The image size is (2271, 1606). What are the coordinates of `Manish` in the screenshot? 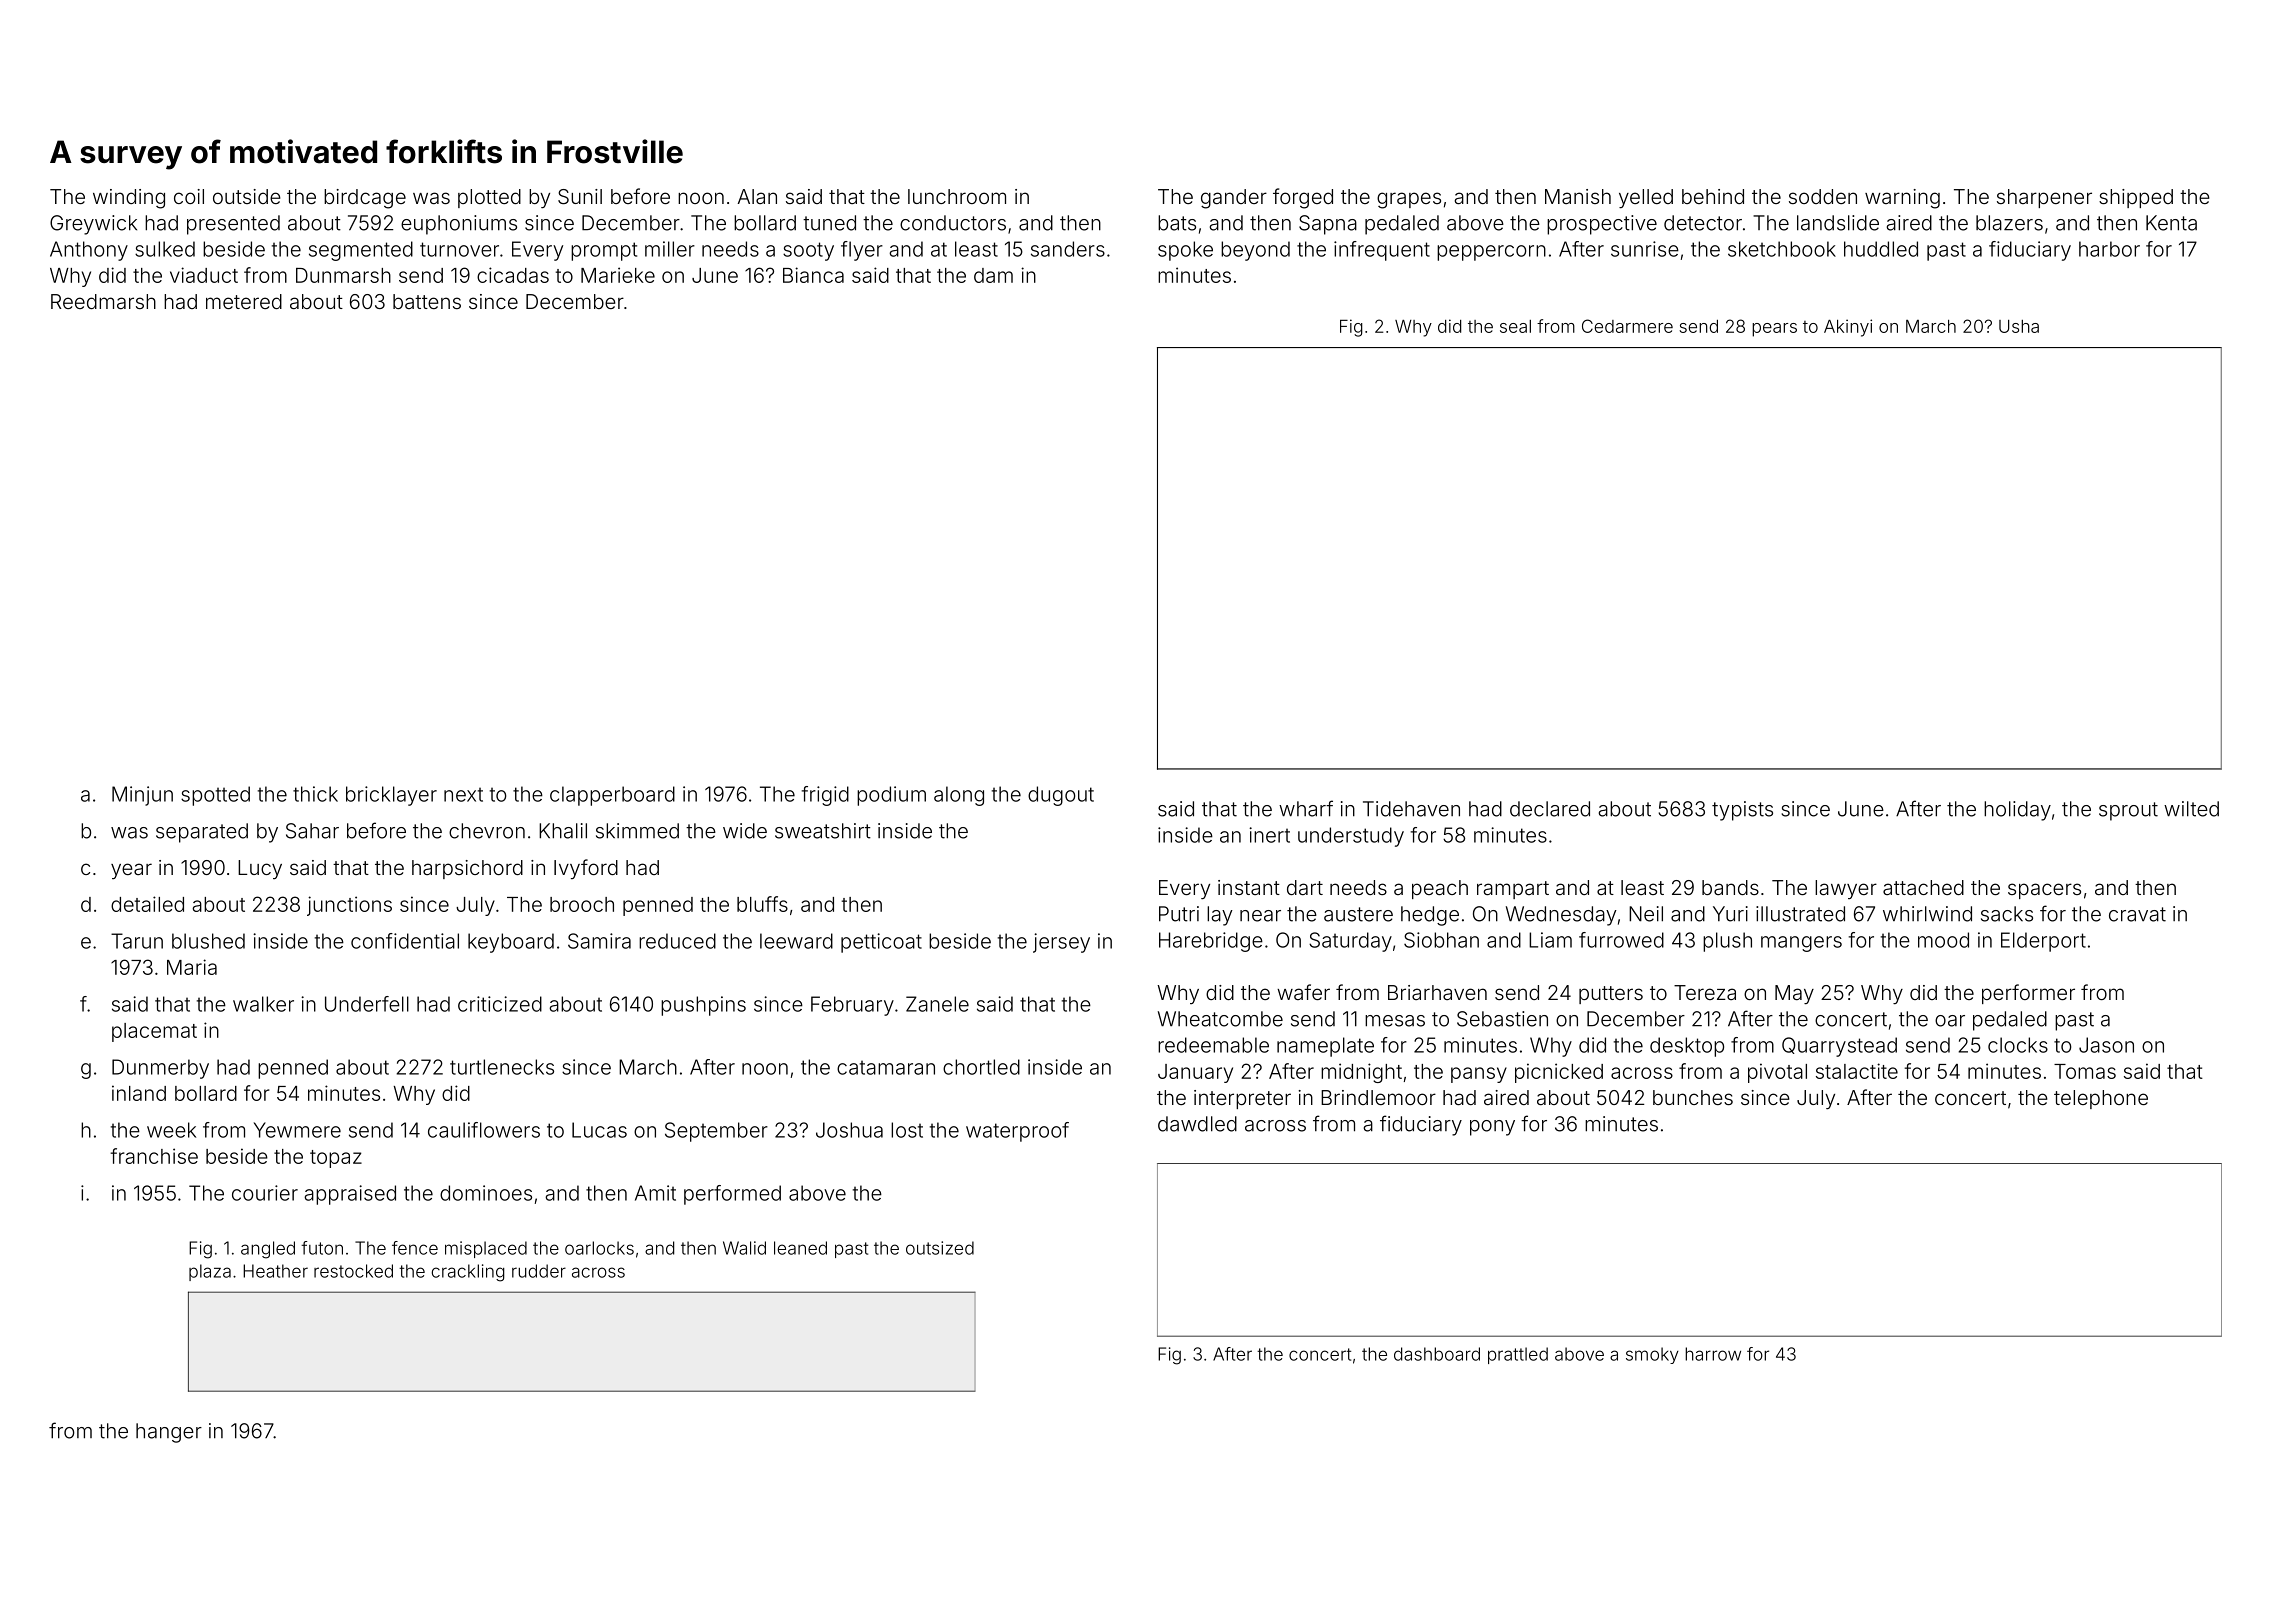 It's located at (1578, 196).
